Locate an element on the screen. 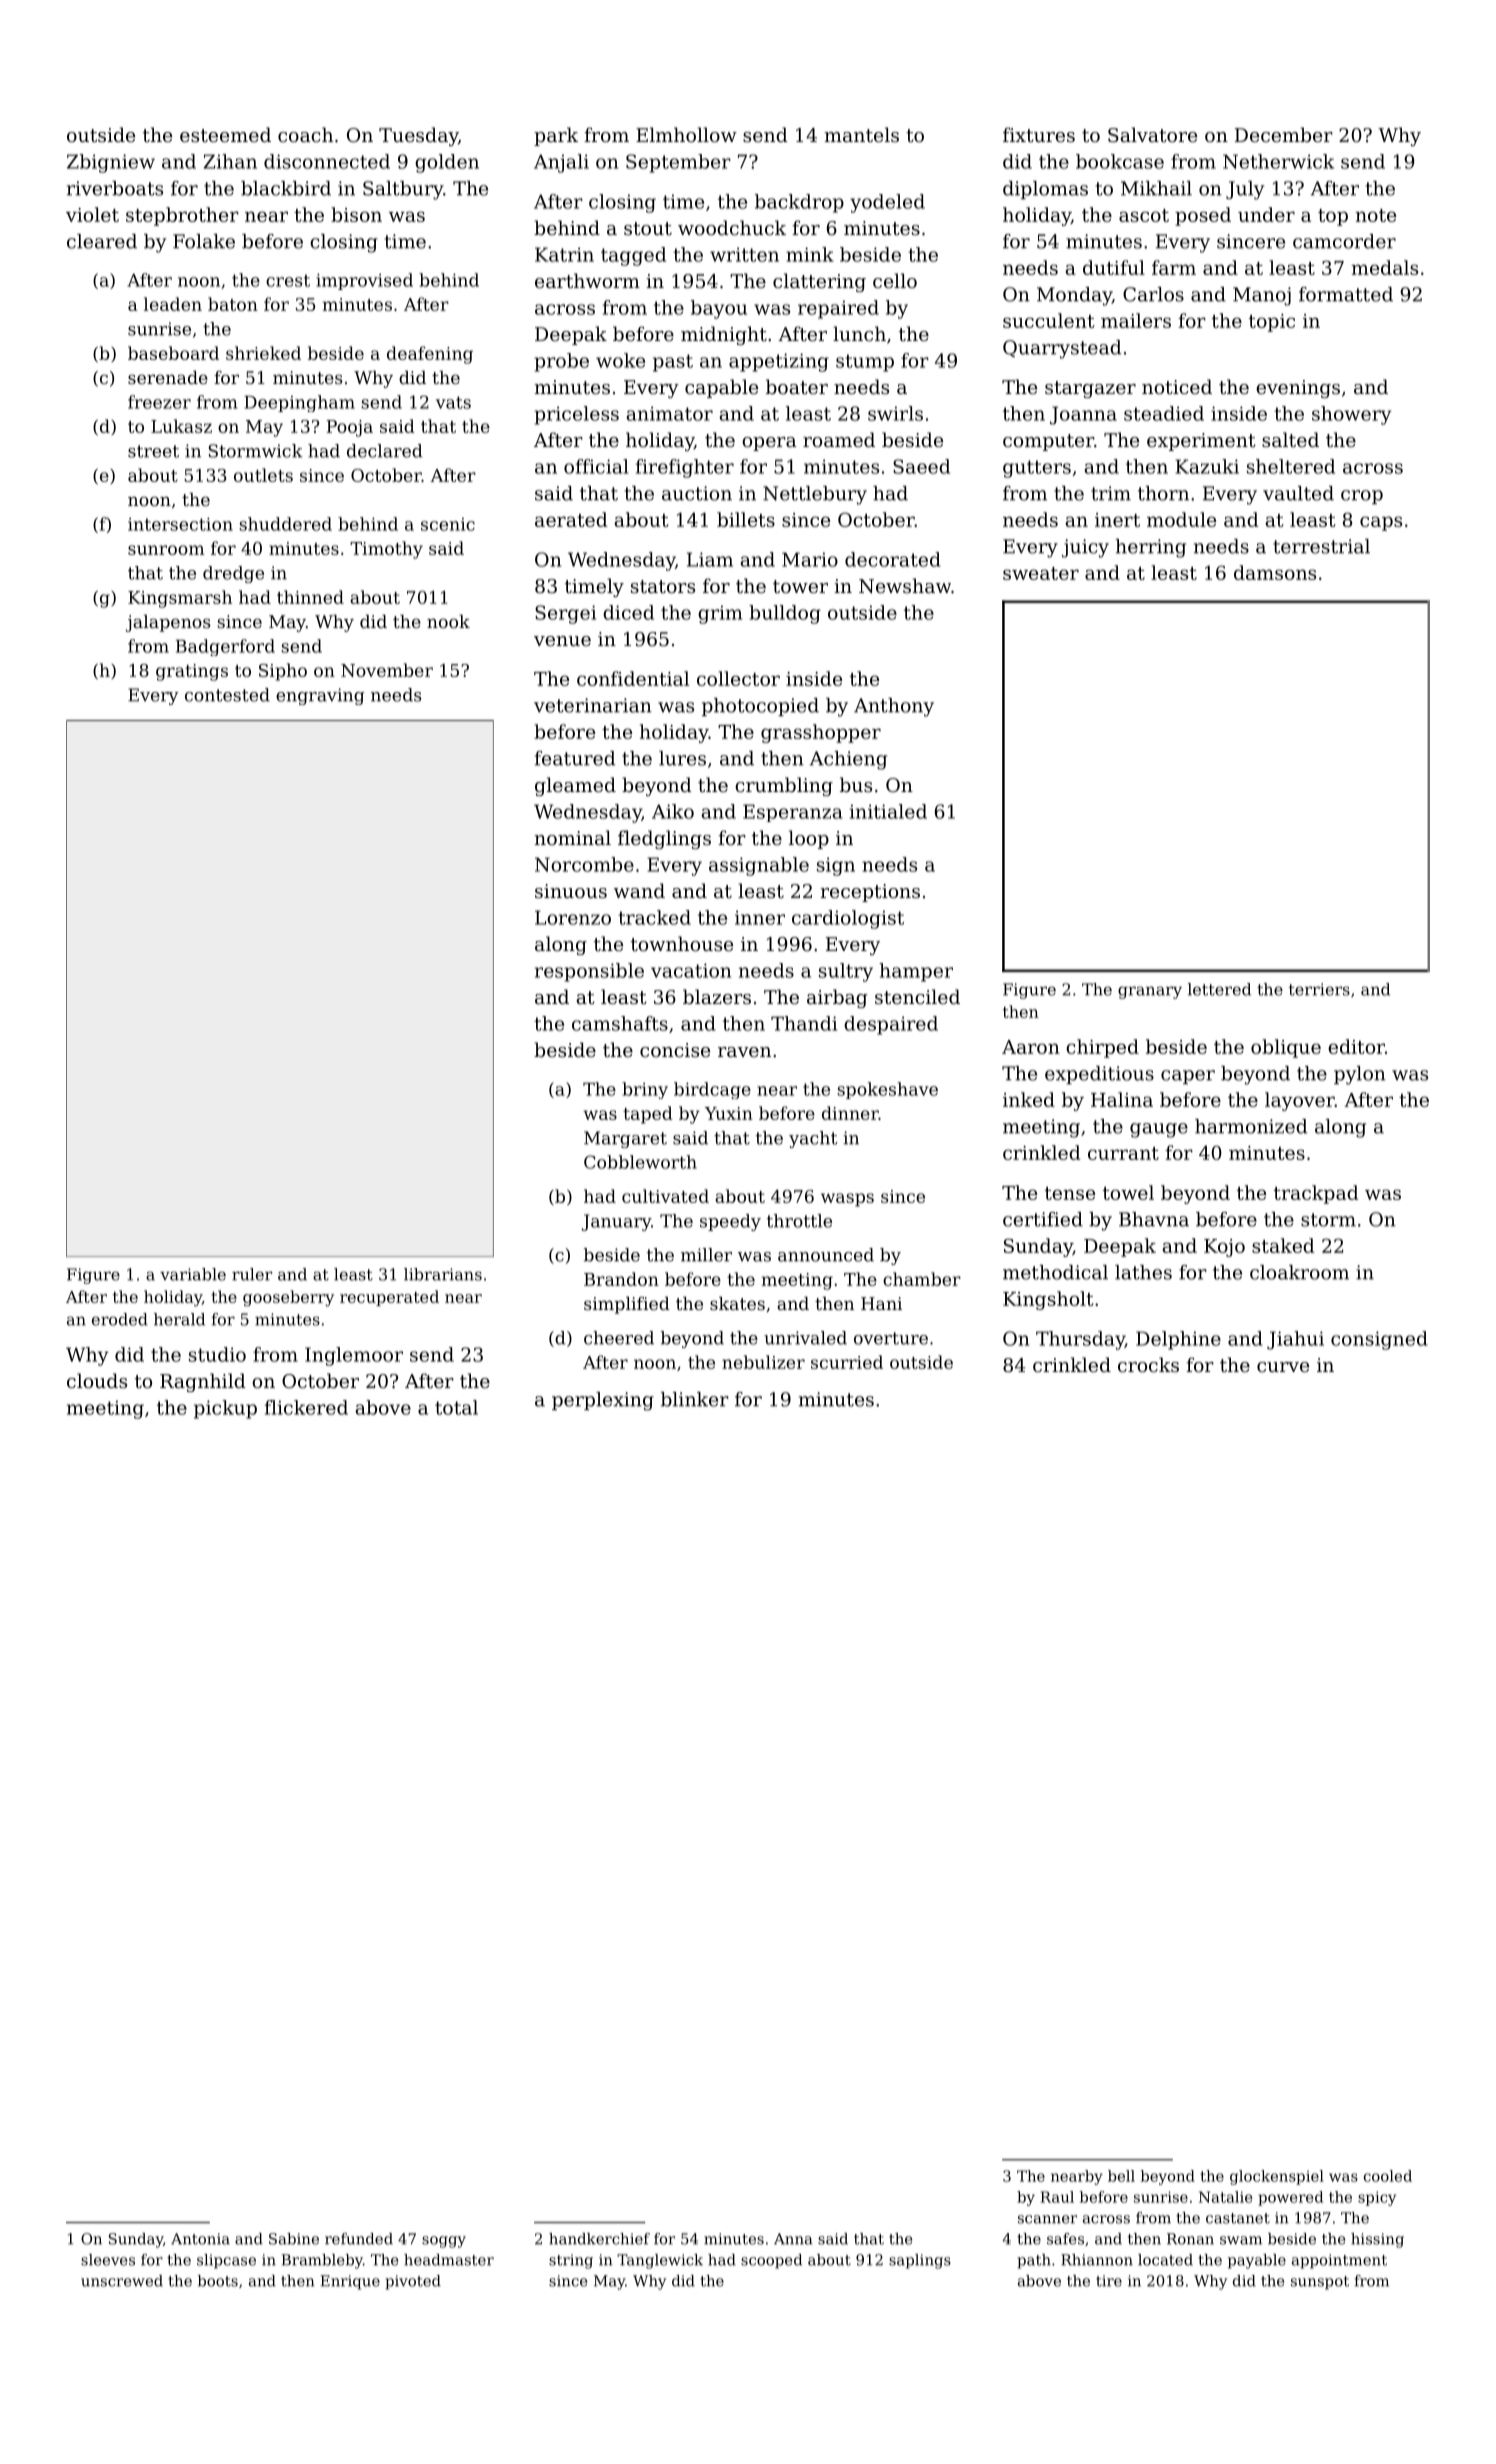 Image resolution: width=1496 pixels, height=2464 pixels. ruler is located at coordinates (252, 1274).
